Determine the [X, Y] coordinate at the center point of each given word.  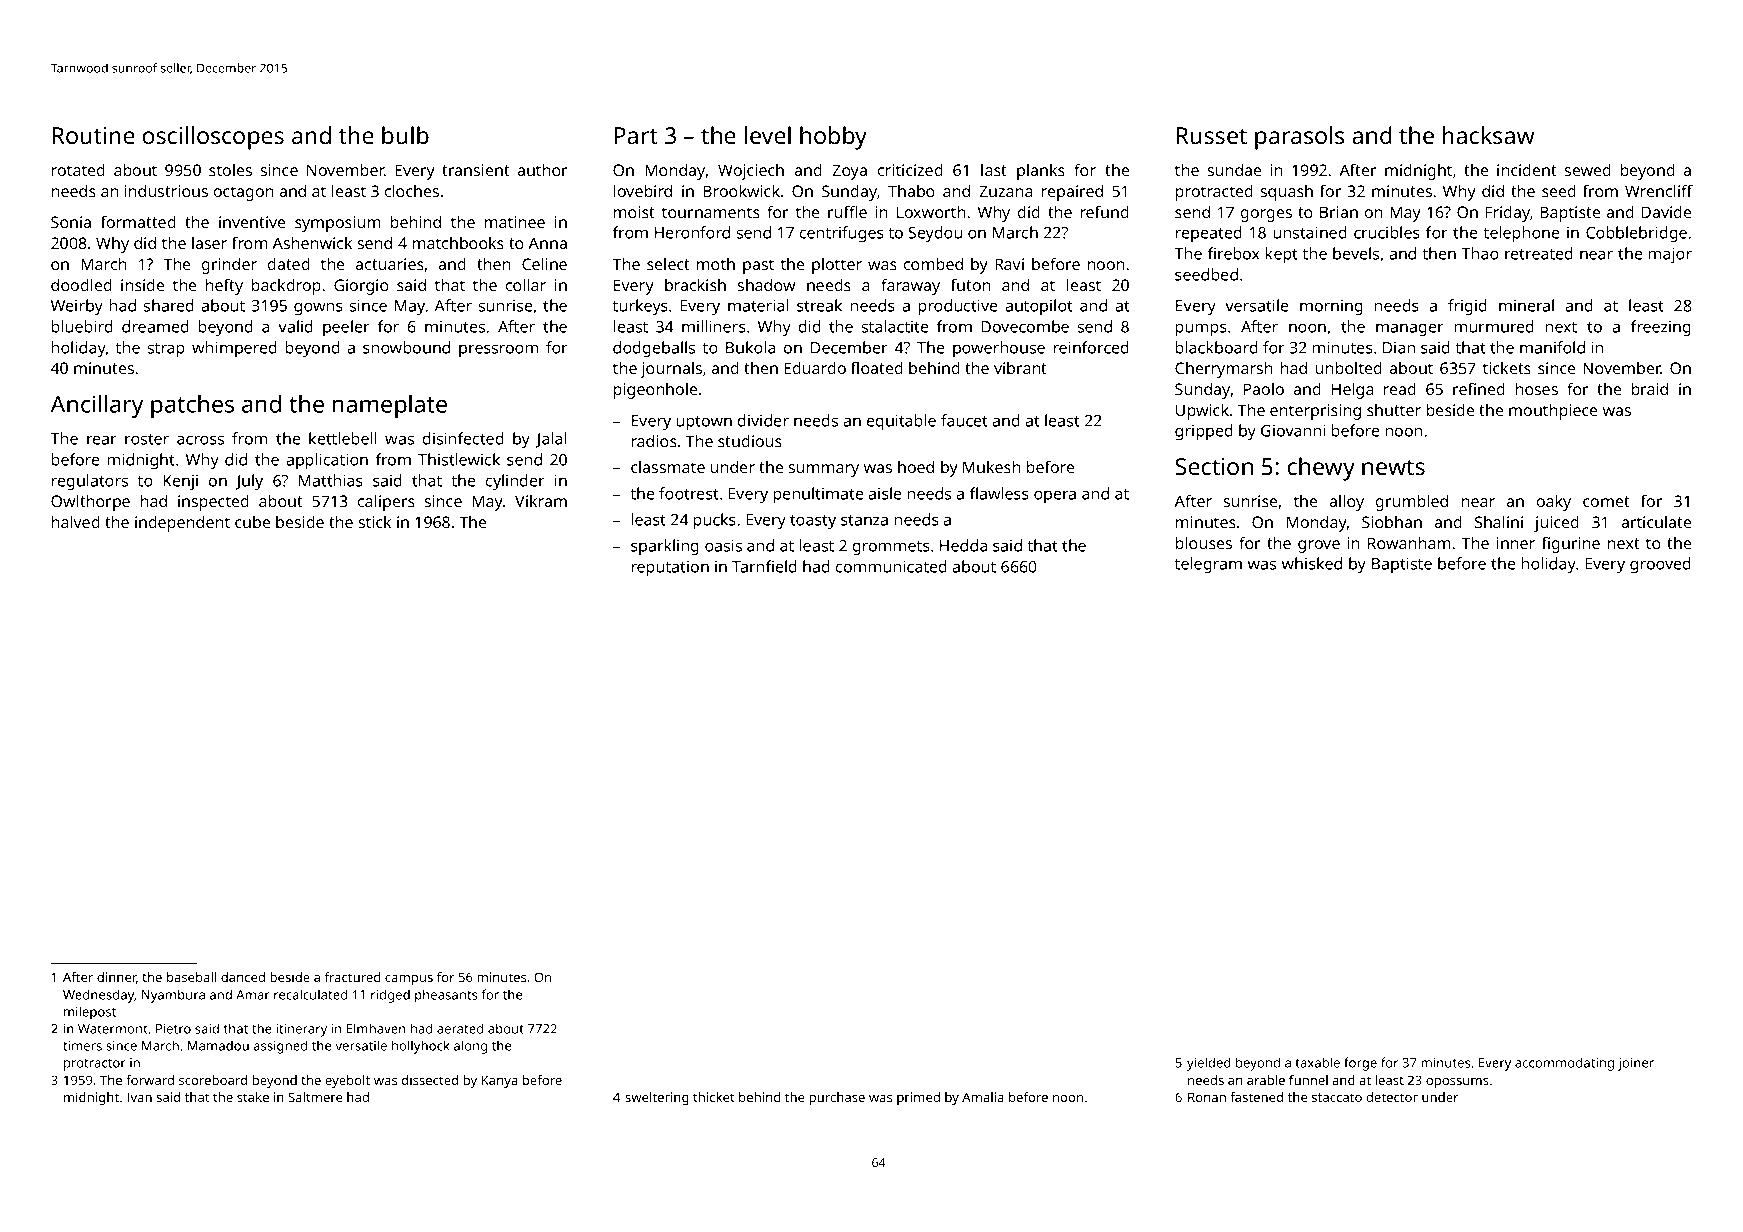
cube [252, 522]
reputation [670, 569]
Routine [94, 135]
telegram [1208, 565]
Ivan [139, 1097]
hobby [833, 138]
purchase [837, 1098]
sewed [1588, 170]
